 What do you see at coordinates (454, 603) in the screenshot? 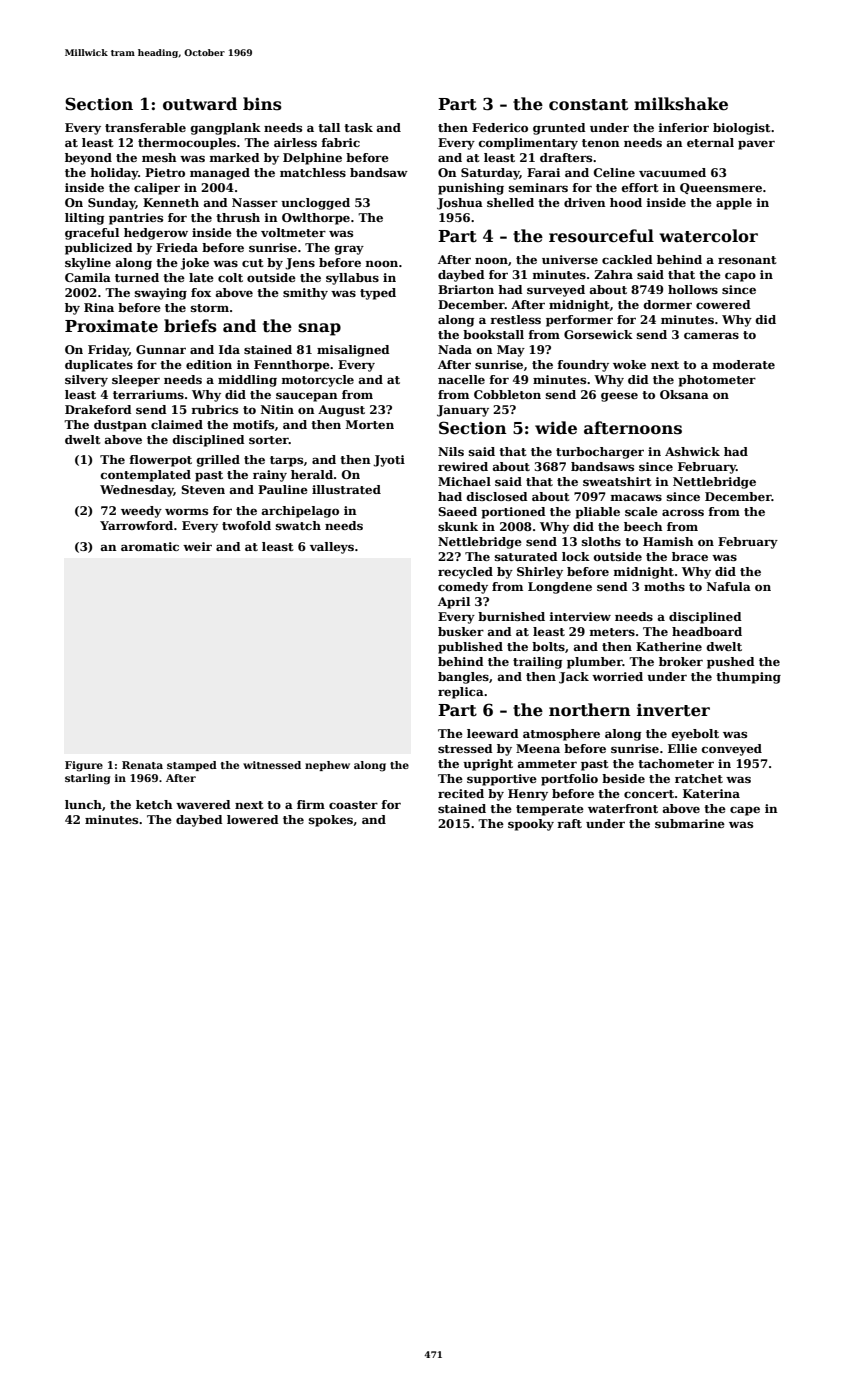
I see `April` at bounding box center [454, 603].
